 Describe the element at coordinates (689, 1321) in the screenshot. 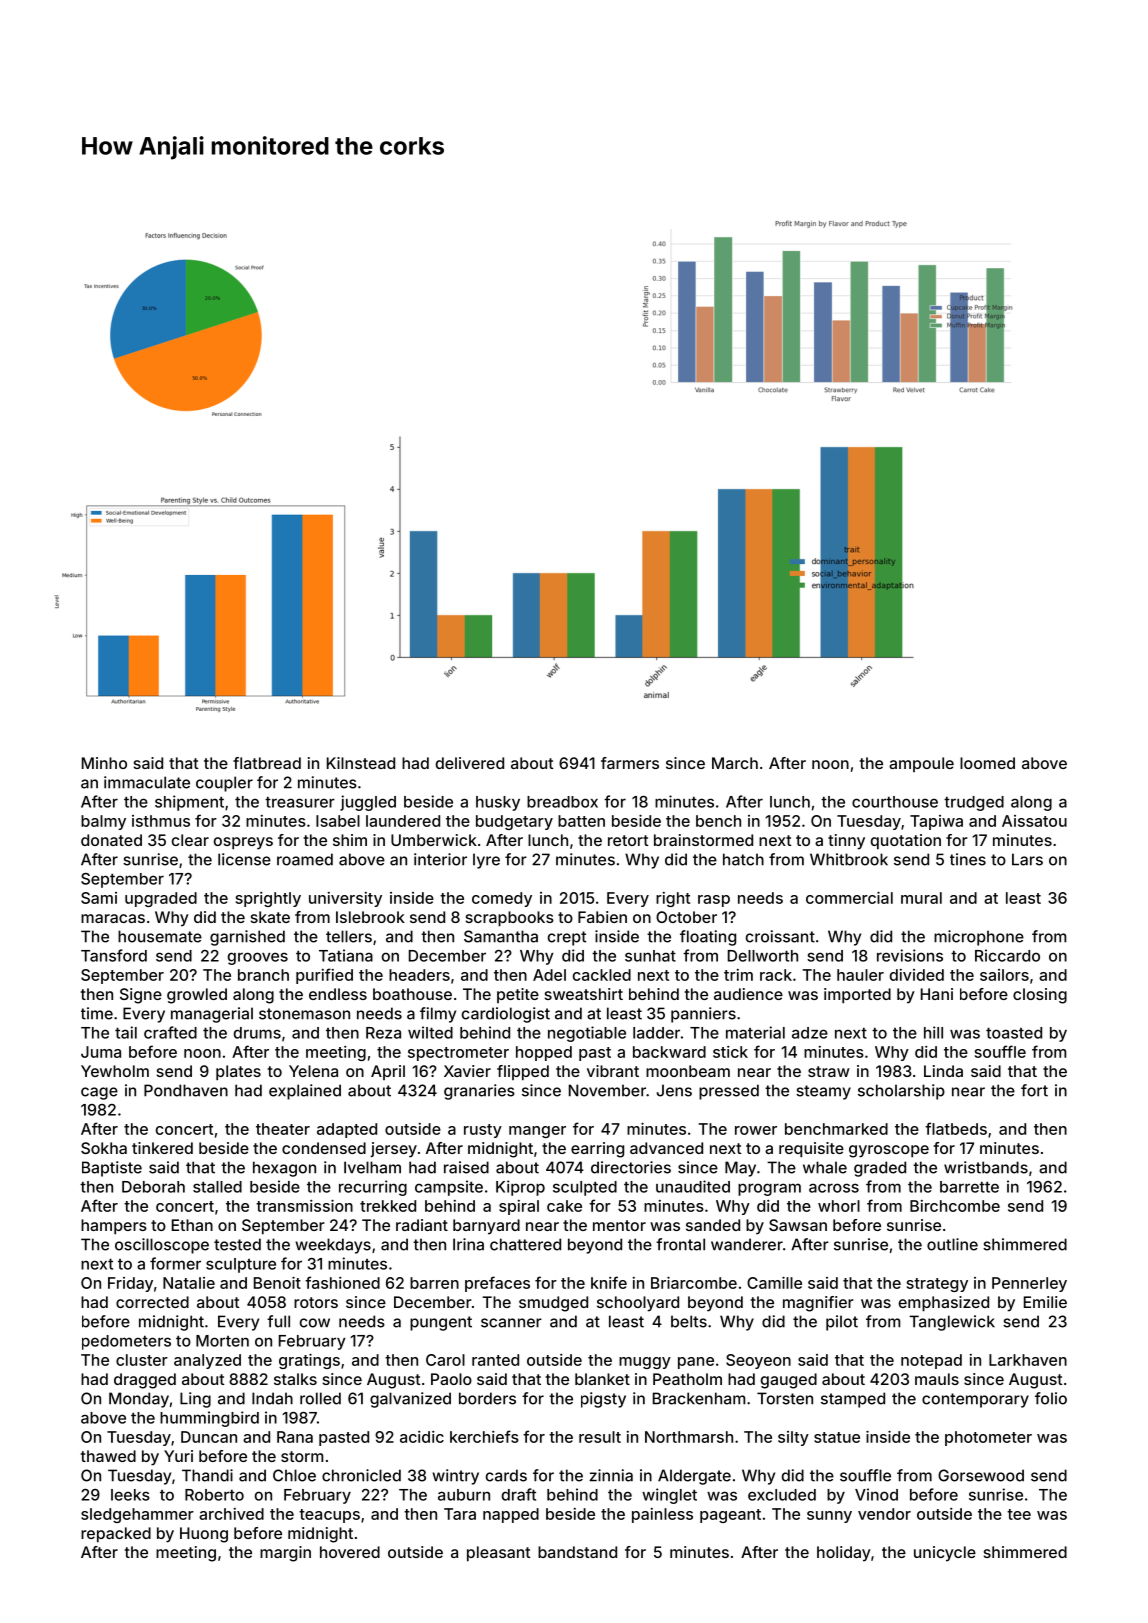

I see `belts` at that location.
